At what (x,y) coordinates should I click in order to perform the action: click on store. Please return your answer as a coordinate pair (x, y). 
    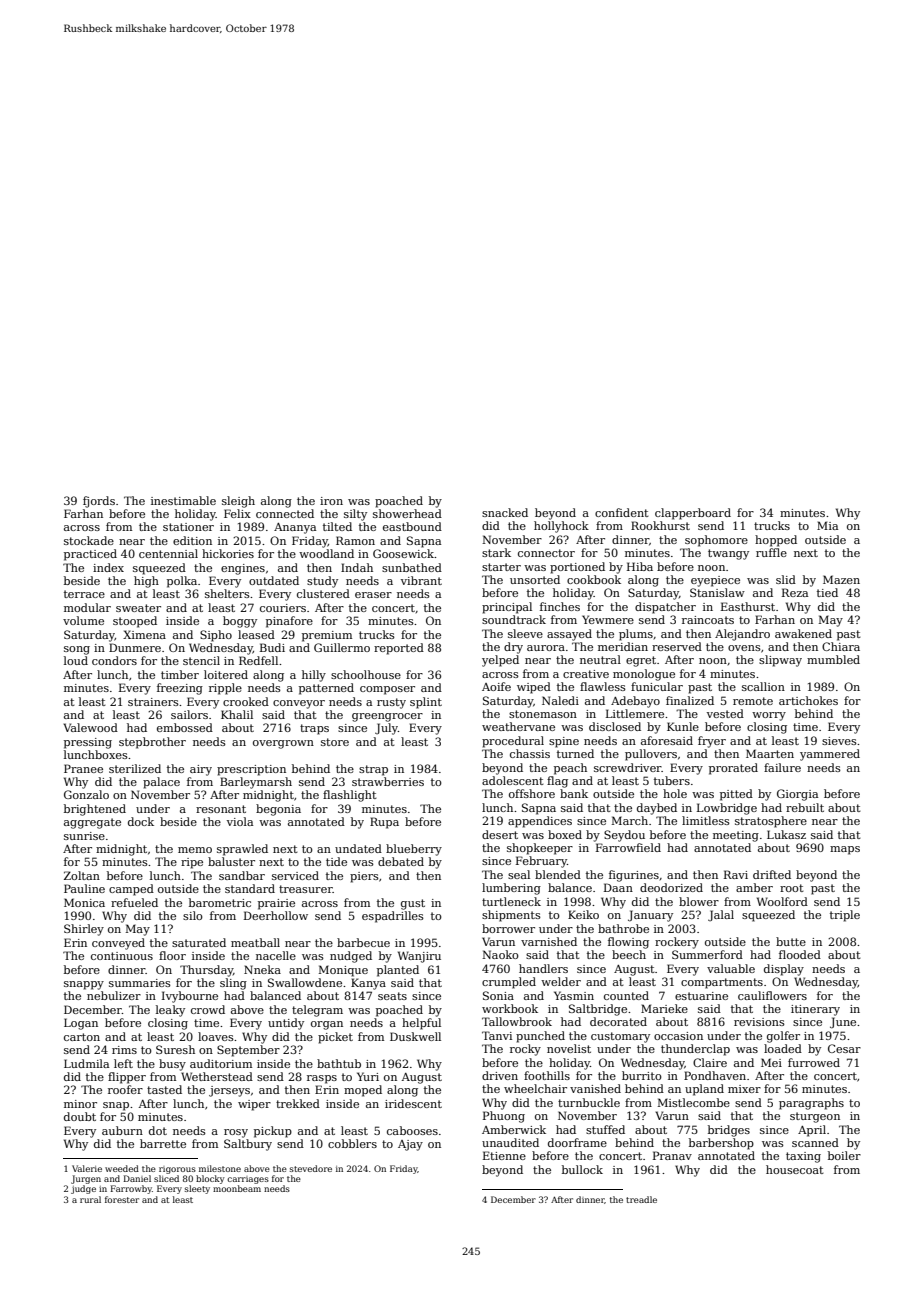
    Looking at the image, I should click on (335, 742).
